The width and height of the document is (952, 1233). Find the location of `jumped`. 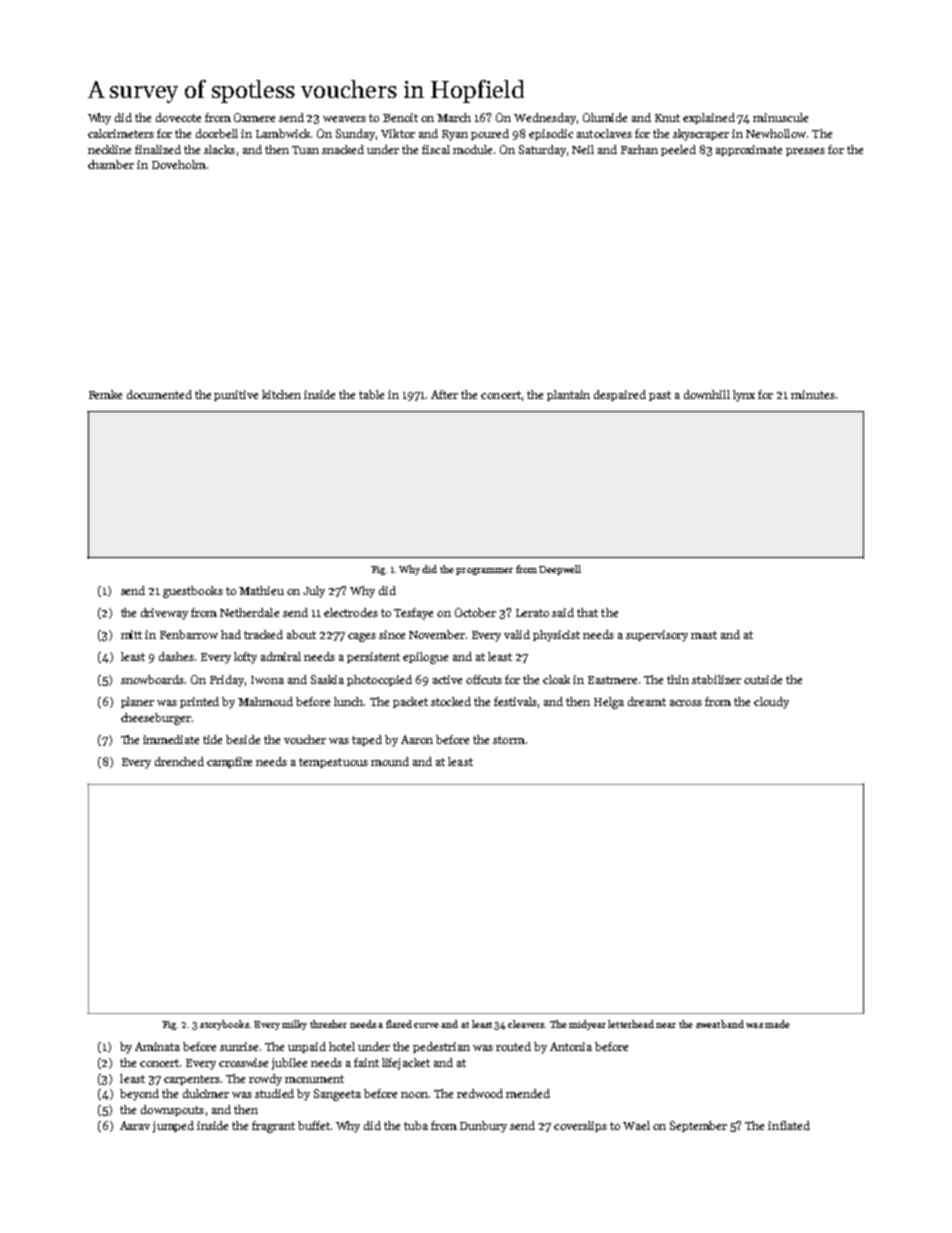

jumped is located at coordinates (173, 1127).
